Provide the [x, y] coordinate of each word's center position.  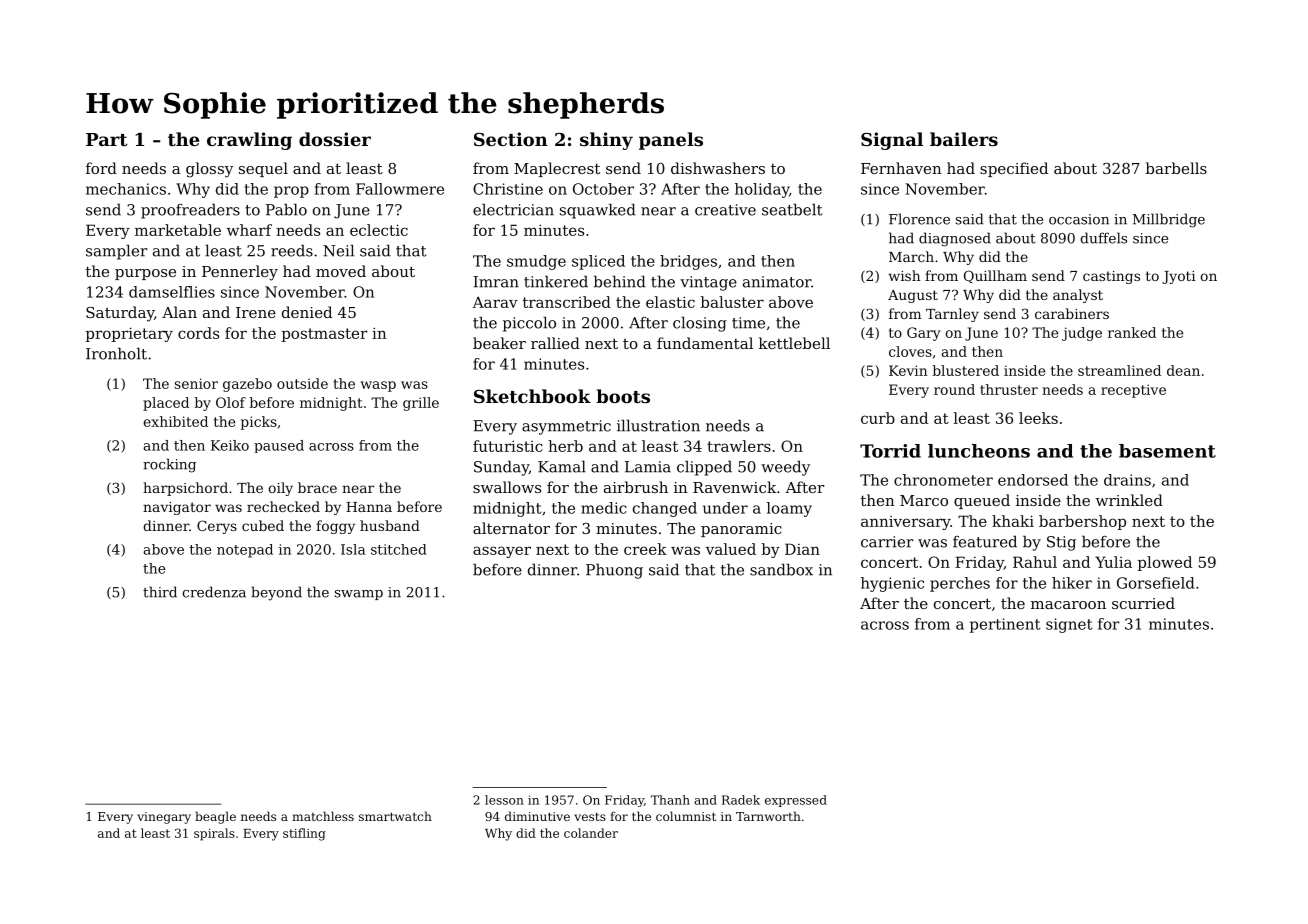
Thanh [670, 800]
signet [1069, 625]
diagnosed [955, 239]
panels [671, 141]
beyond [276, 593]
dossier [335, 139]
